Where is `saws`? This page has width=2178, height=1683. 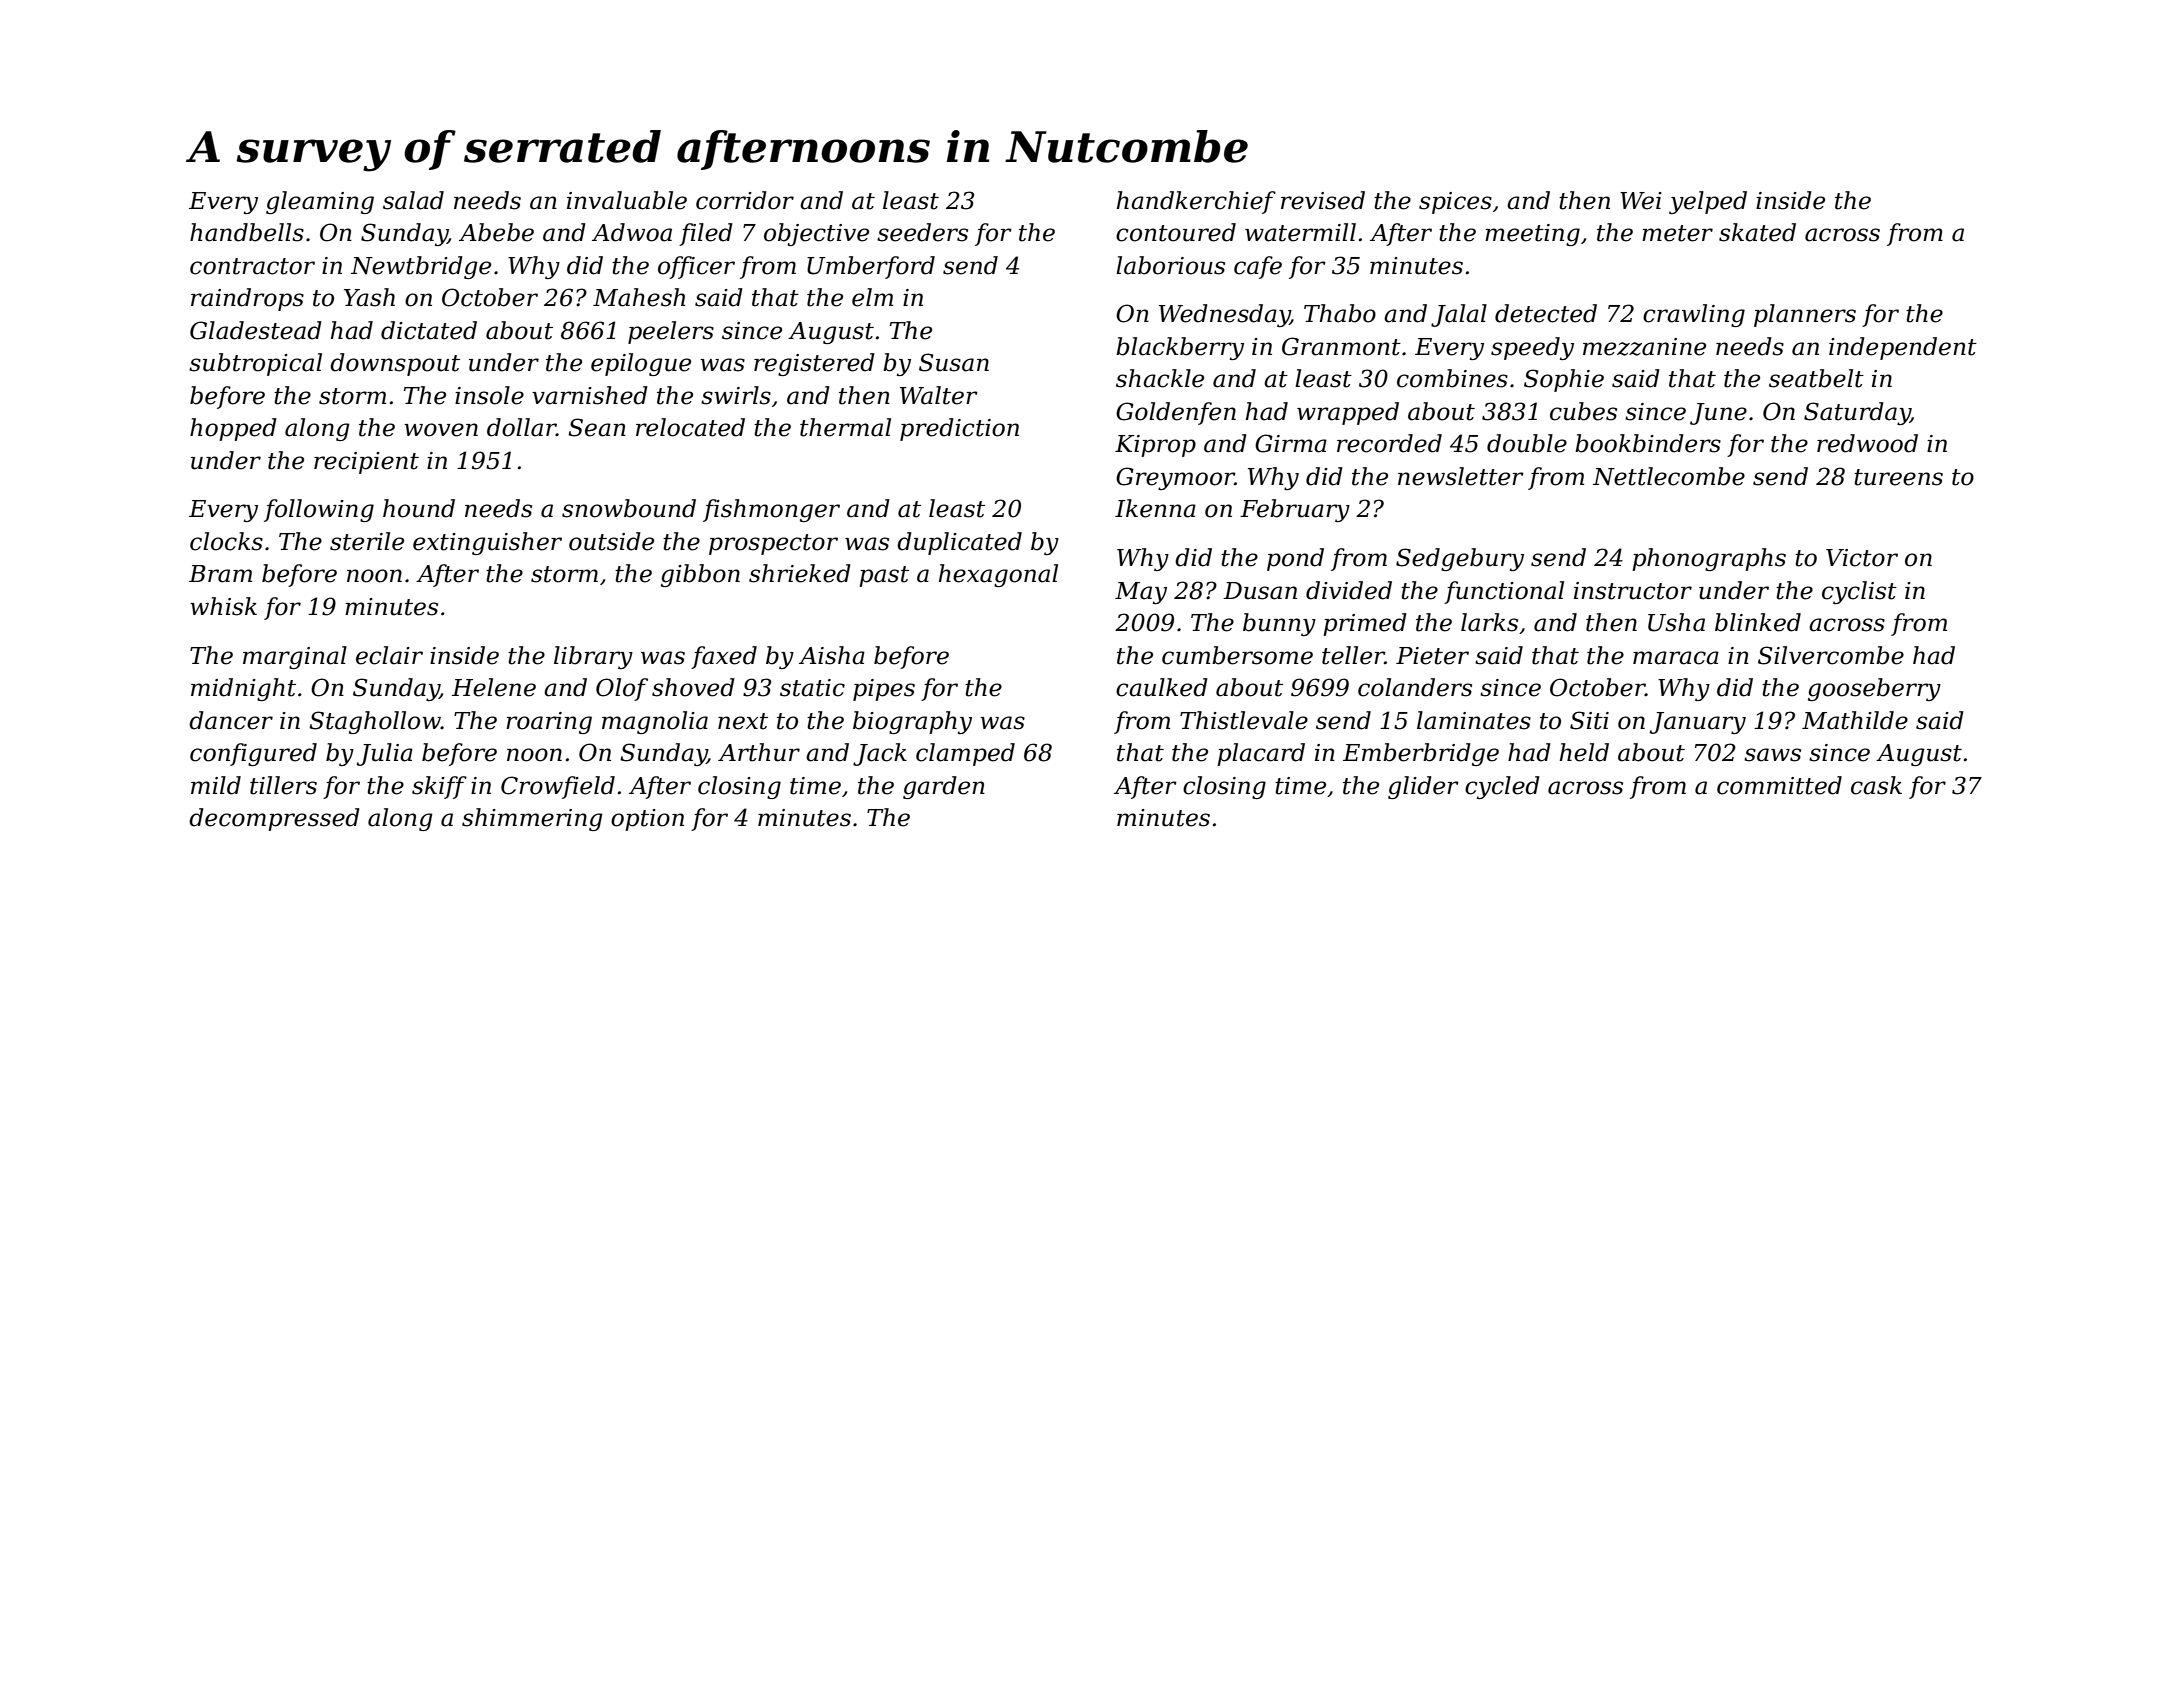 saws is located at coordinates (1772, 755).
